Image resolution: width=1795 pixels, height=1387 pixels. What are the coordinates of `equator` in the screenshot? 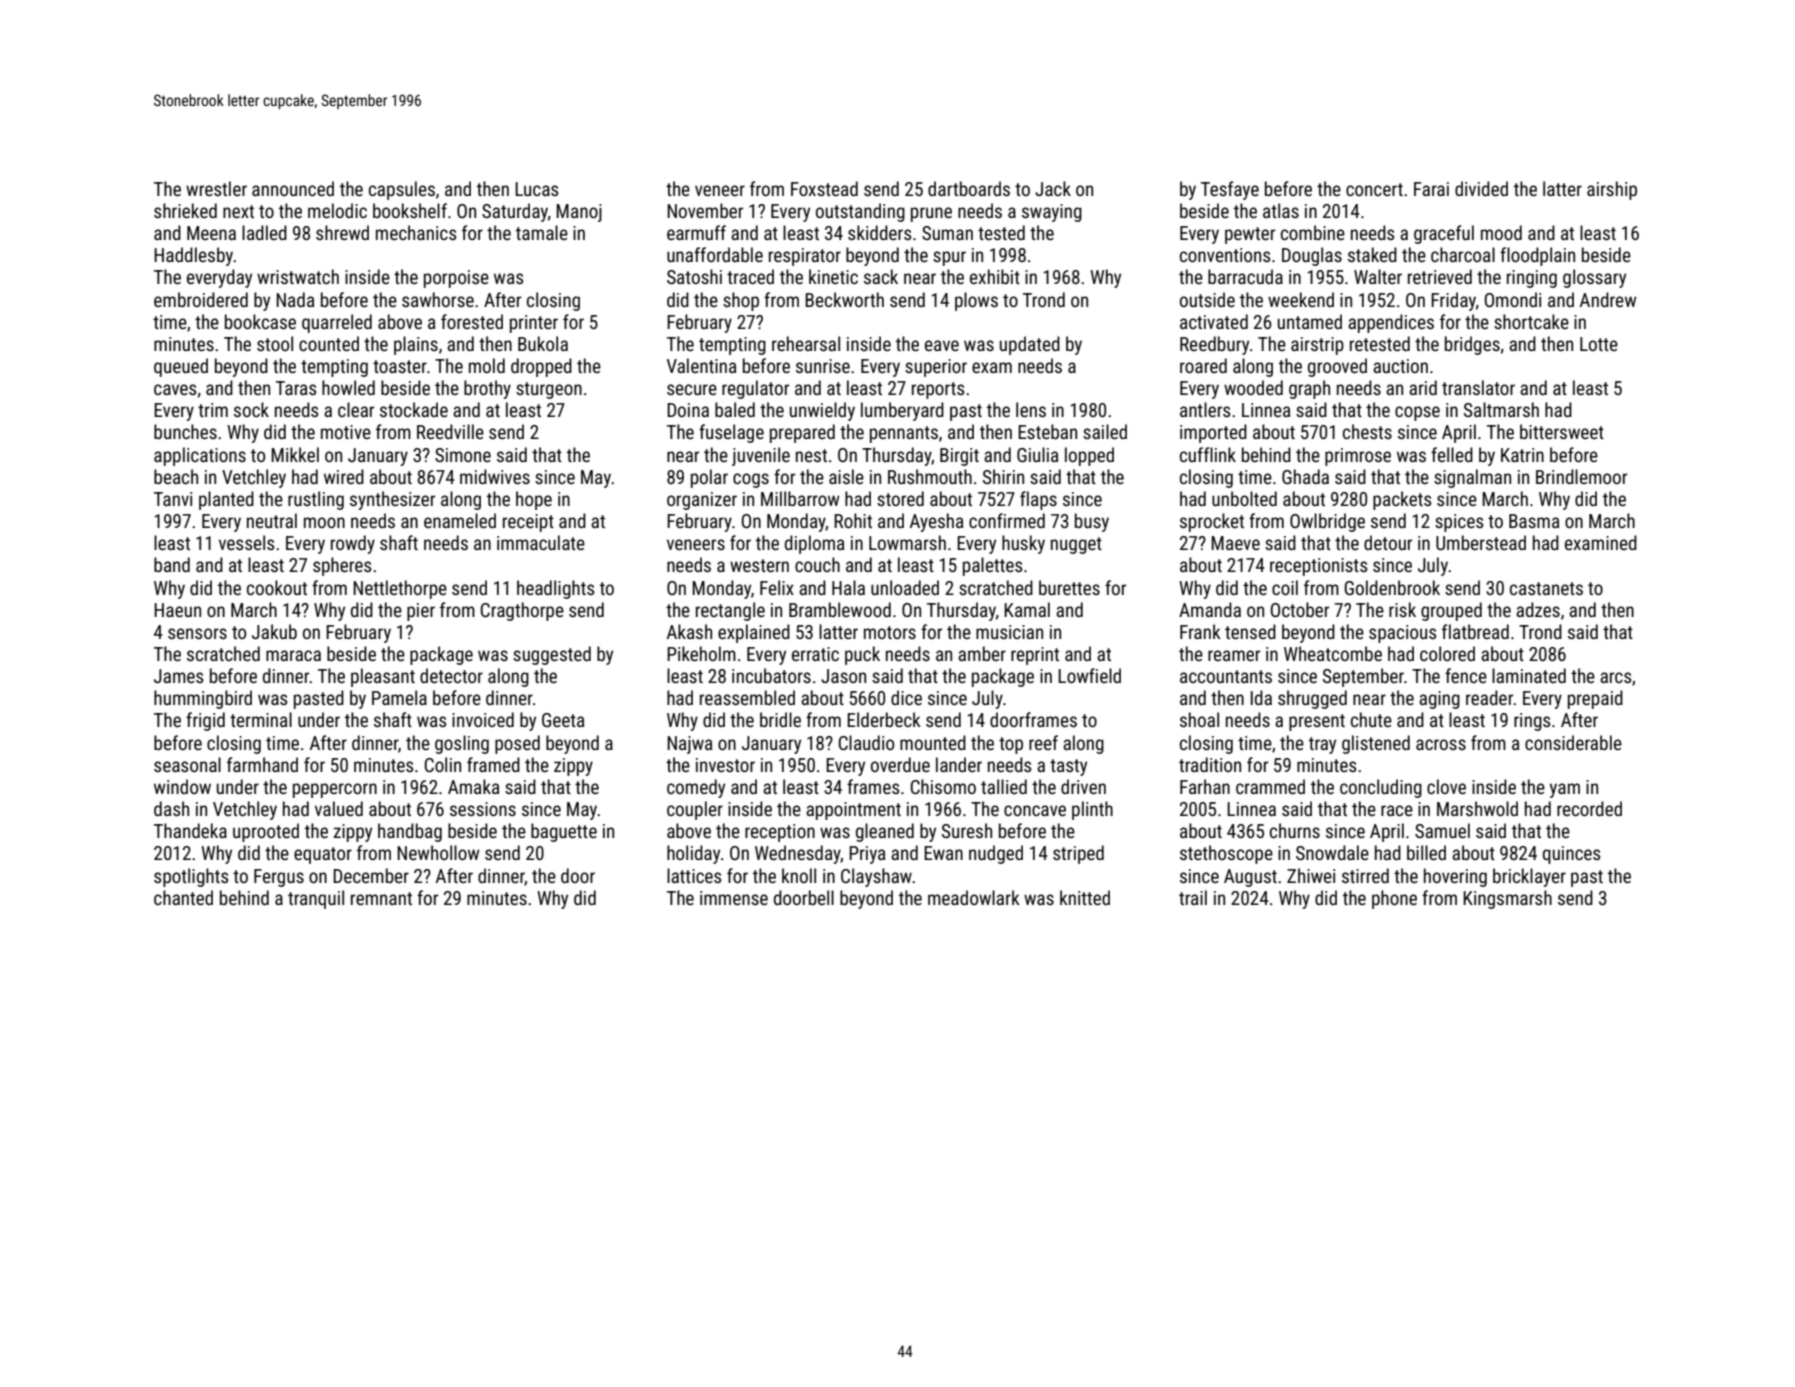 It's located at (323, 855).
